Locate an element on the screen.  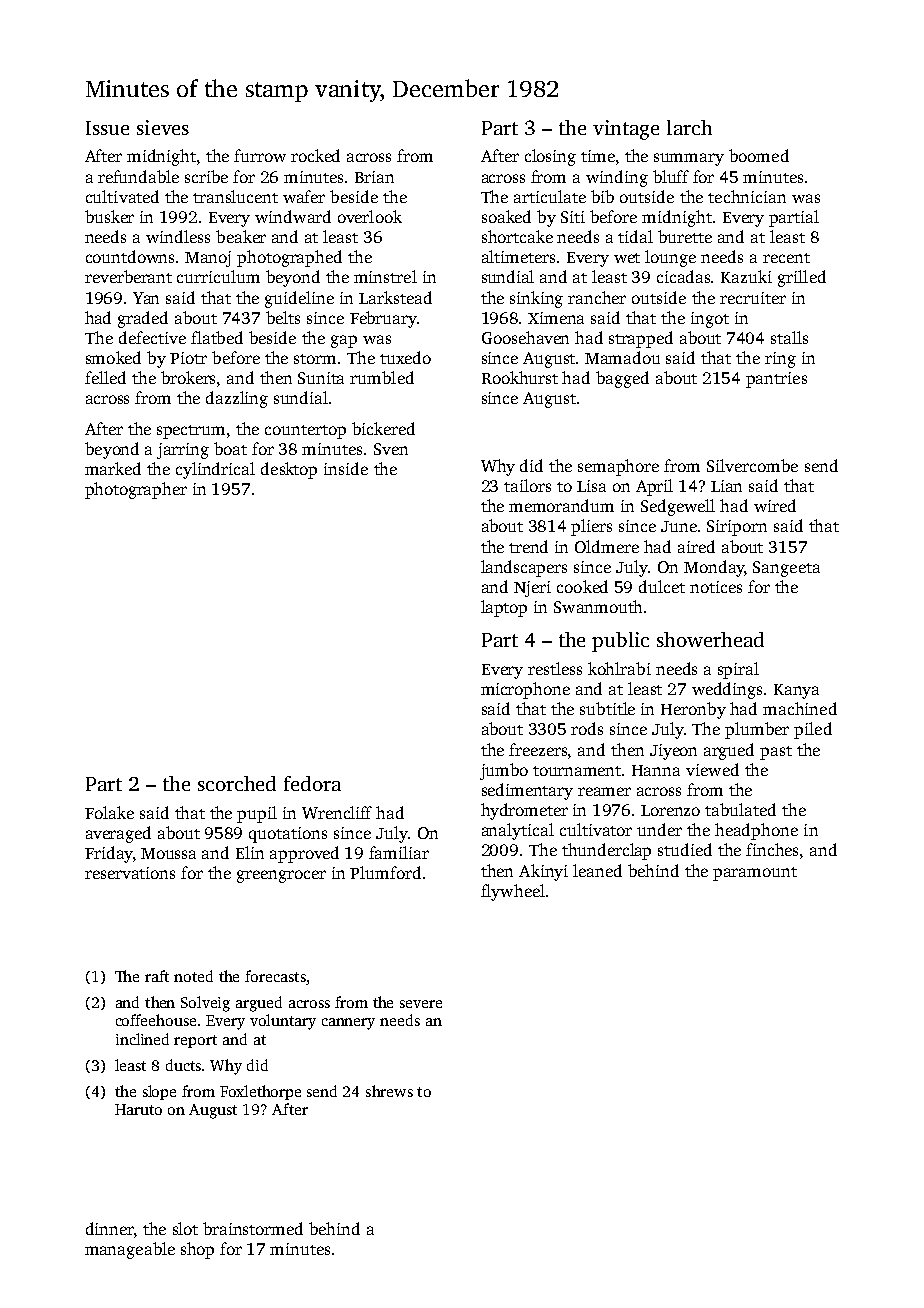
inside is located at coordinates (346, 468).
